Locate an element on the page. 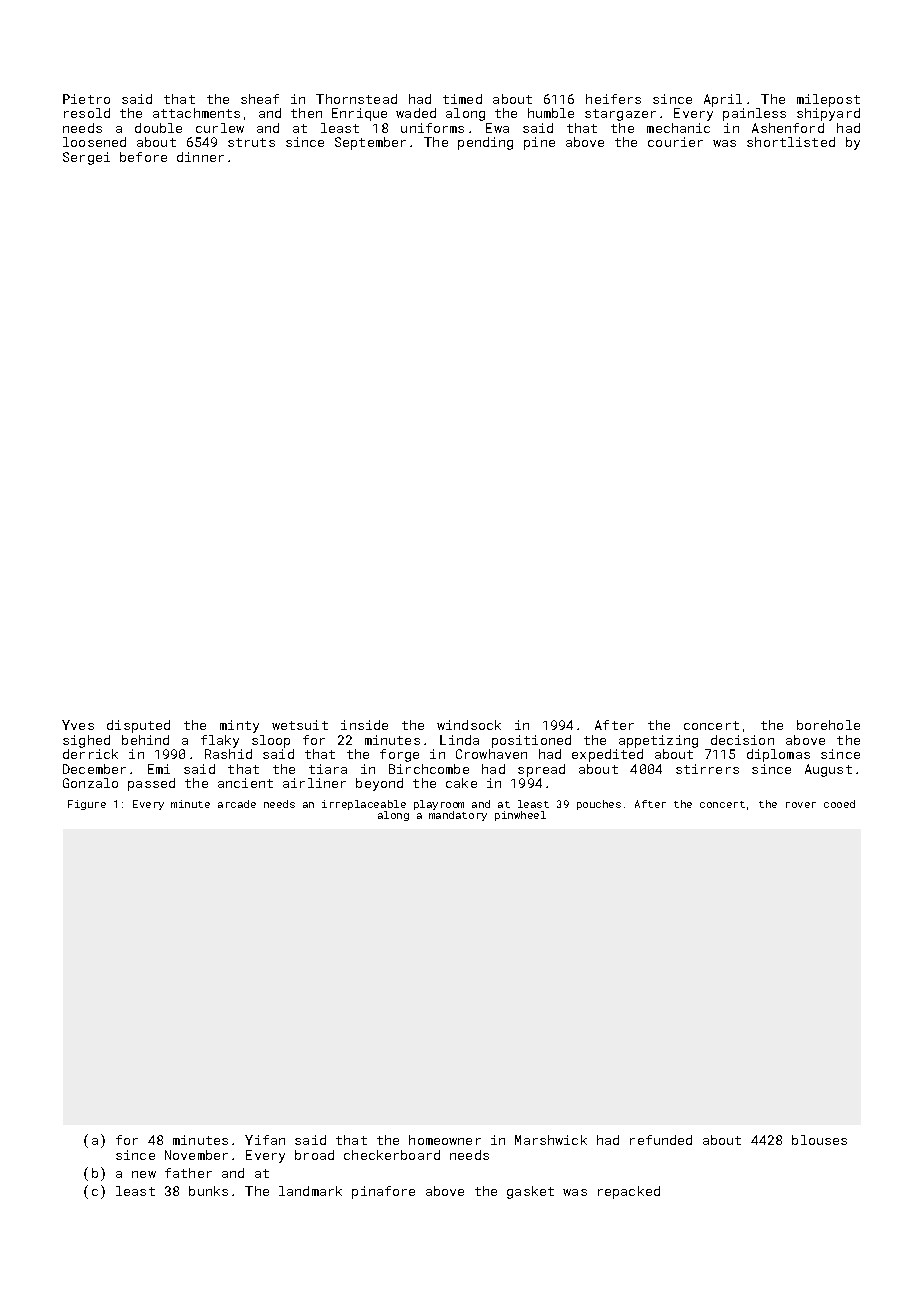  blouses is located at coordinates (819, 1140).
